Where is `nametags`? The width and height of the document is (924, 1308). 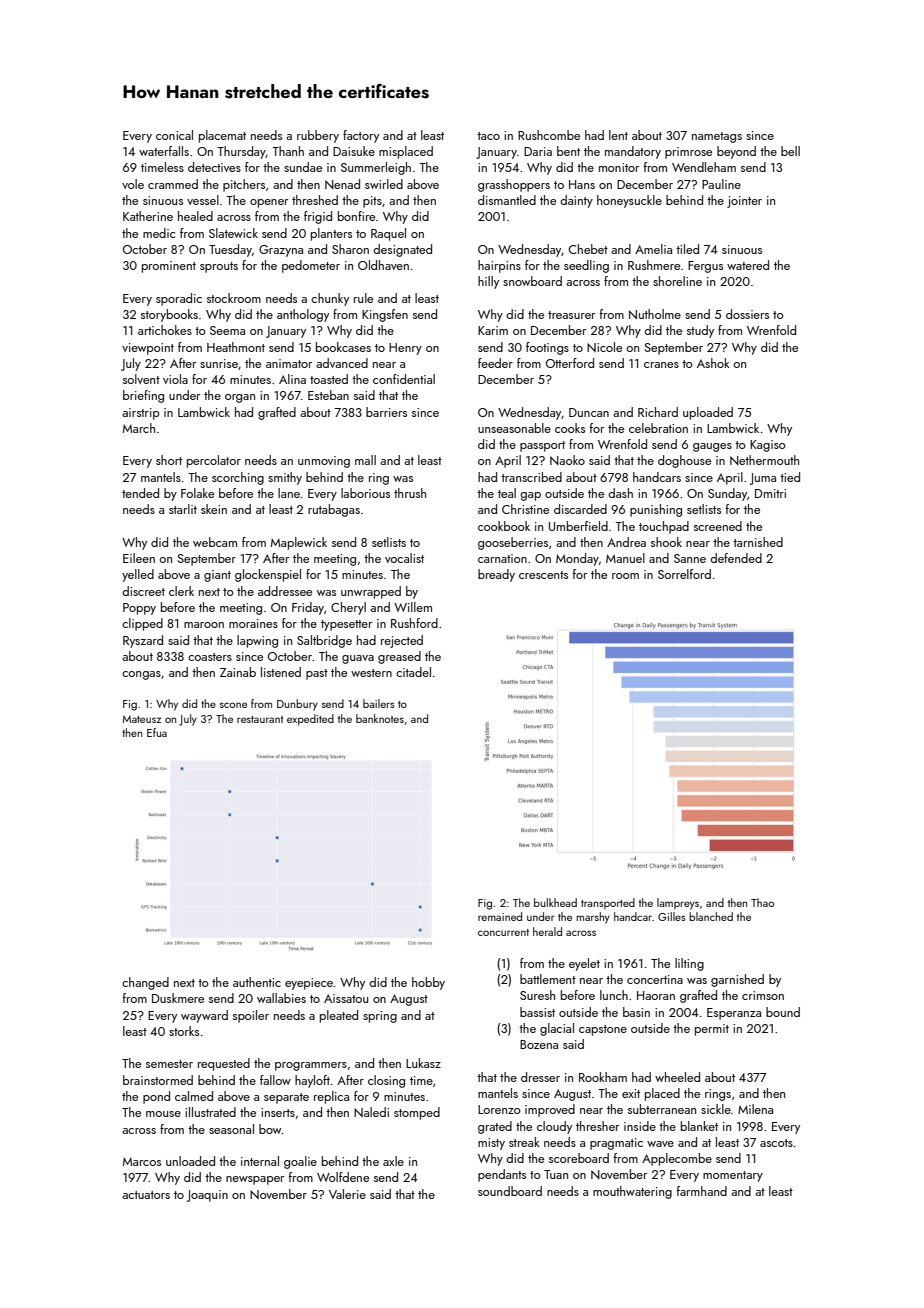 nametags is located at coordinates (717, 137).
